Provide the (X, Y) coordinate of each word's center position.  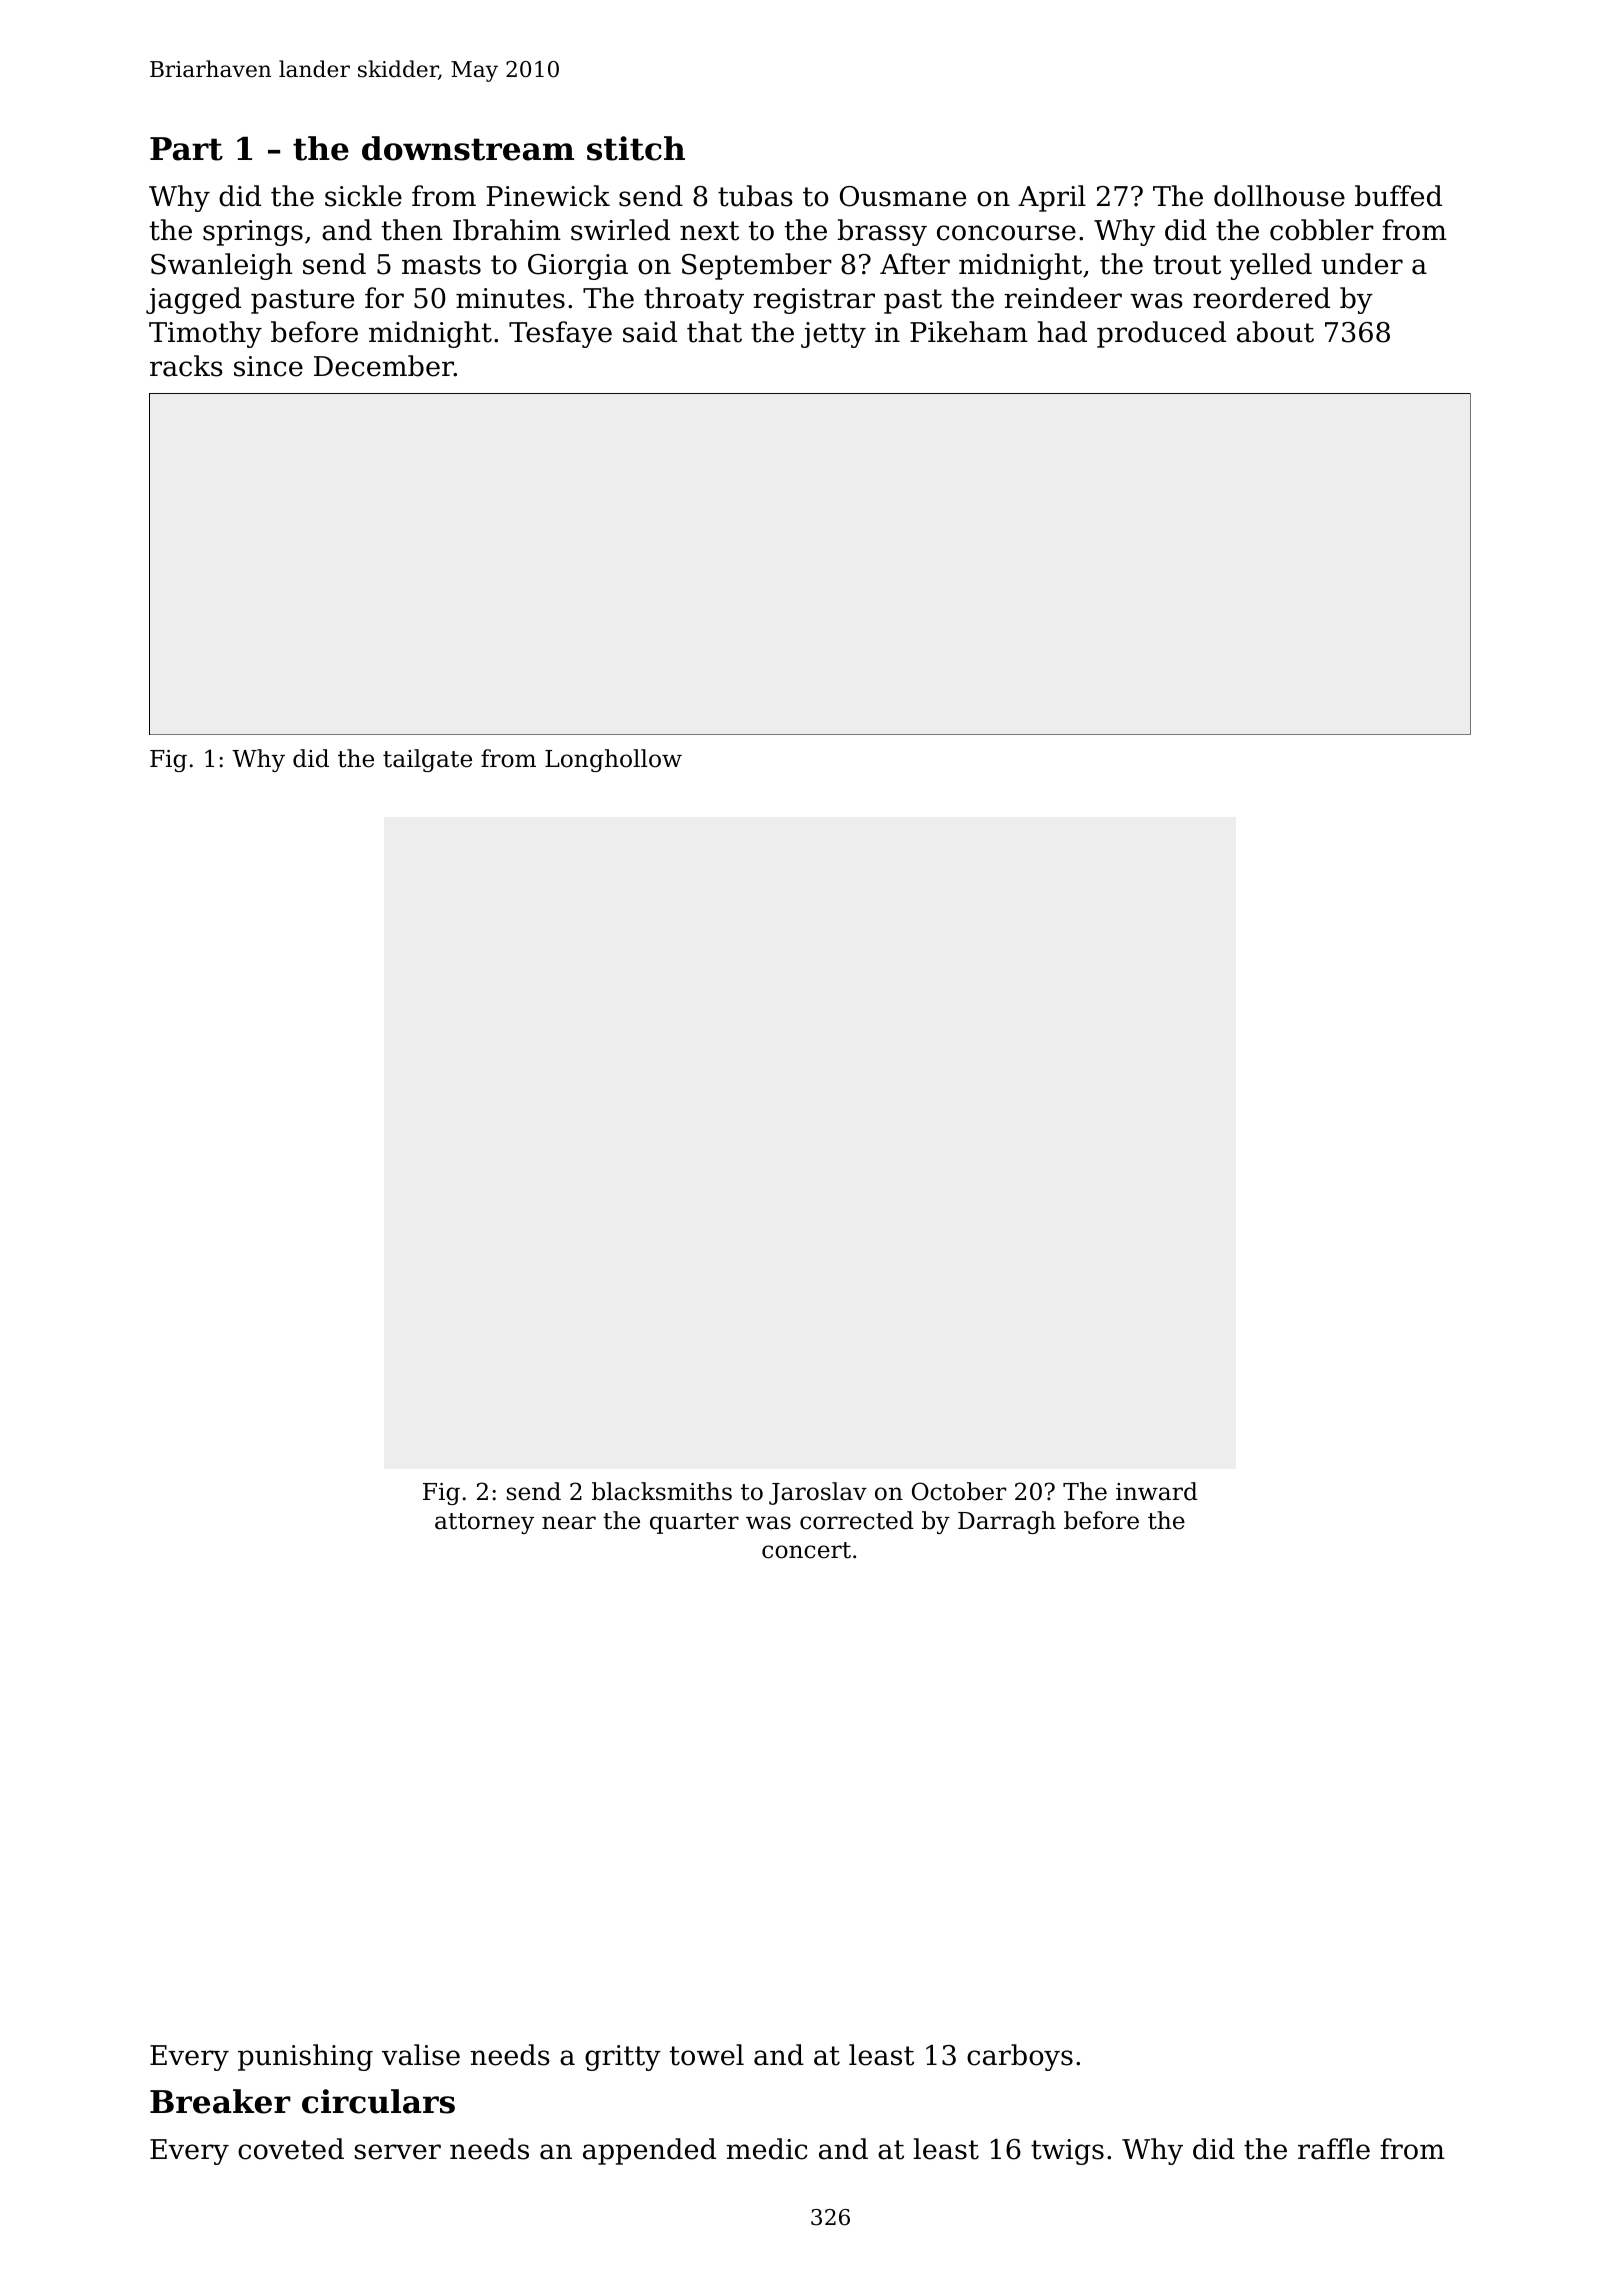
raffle (1334, 2149)
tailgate (427, 760)
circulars (378, 2101)
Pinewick (548, 196)
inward (1157, 1491)
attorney (484, 1523)
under (1362, 264)
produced (1161, 334)
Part (186, 149)
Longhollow (613, 760)
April (1052, 198)
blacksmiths (662, 1491)
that (714, 332)
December (384, 366)
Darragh (1007, 1522)
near (569, 1523)
